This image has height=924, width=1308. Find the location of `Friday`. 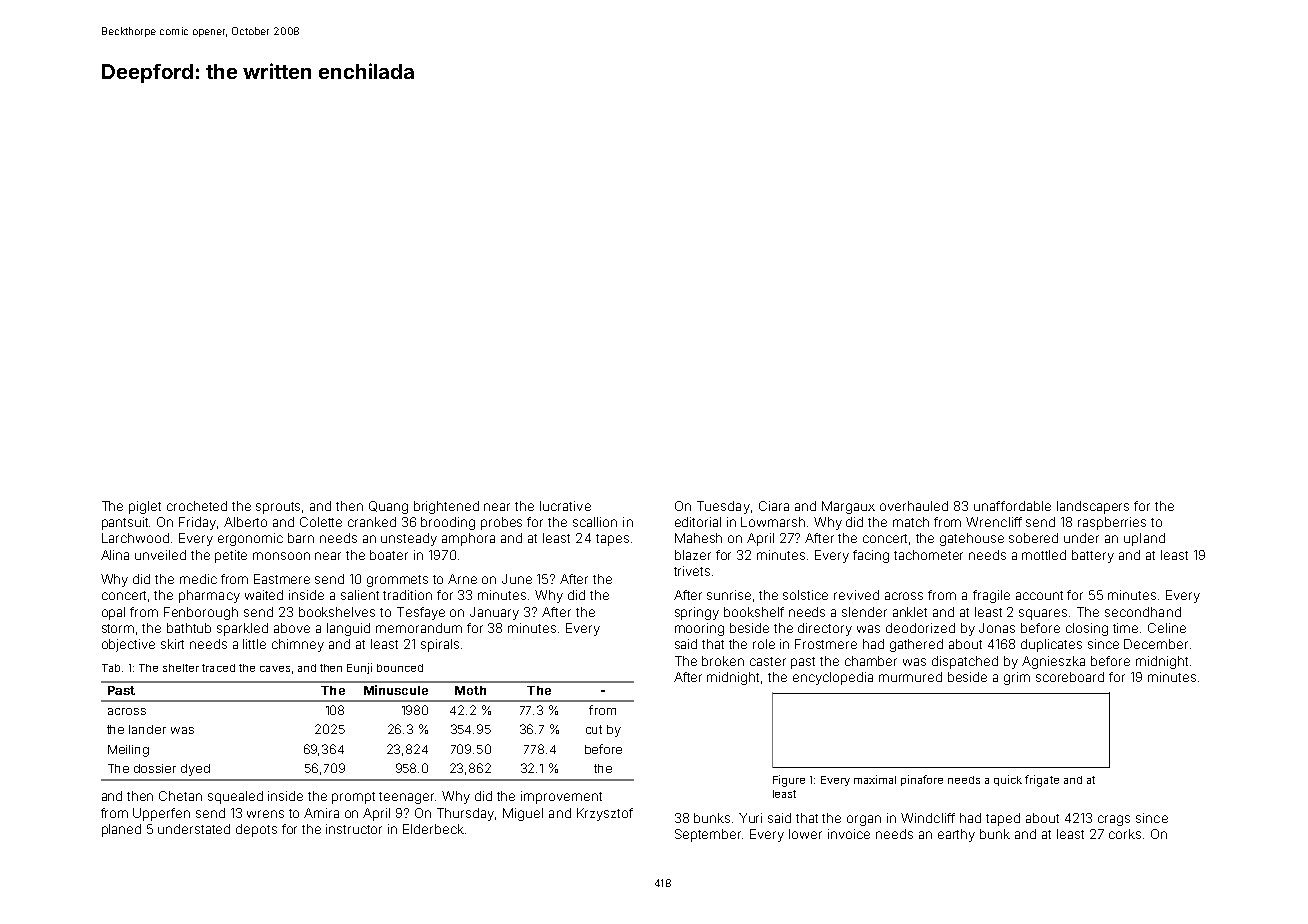

Friday is located at coordinates (198, 523).
